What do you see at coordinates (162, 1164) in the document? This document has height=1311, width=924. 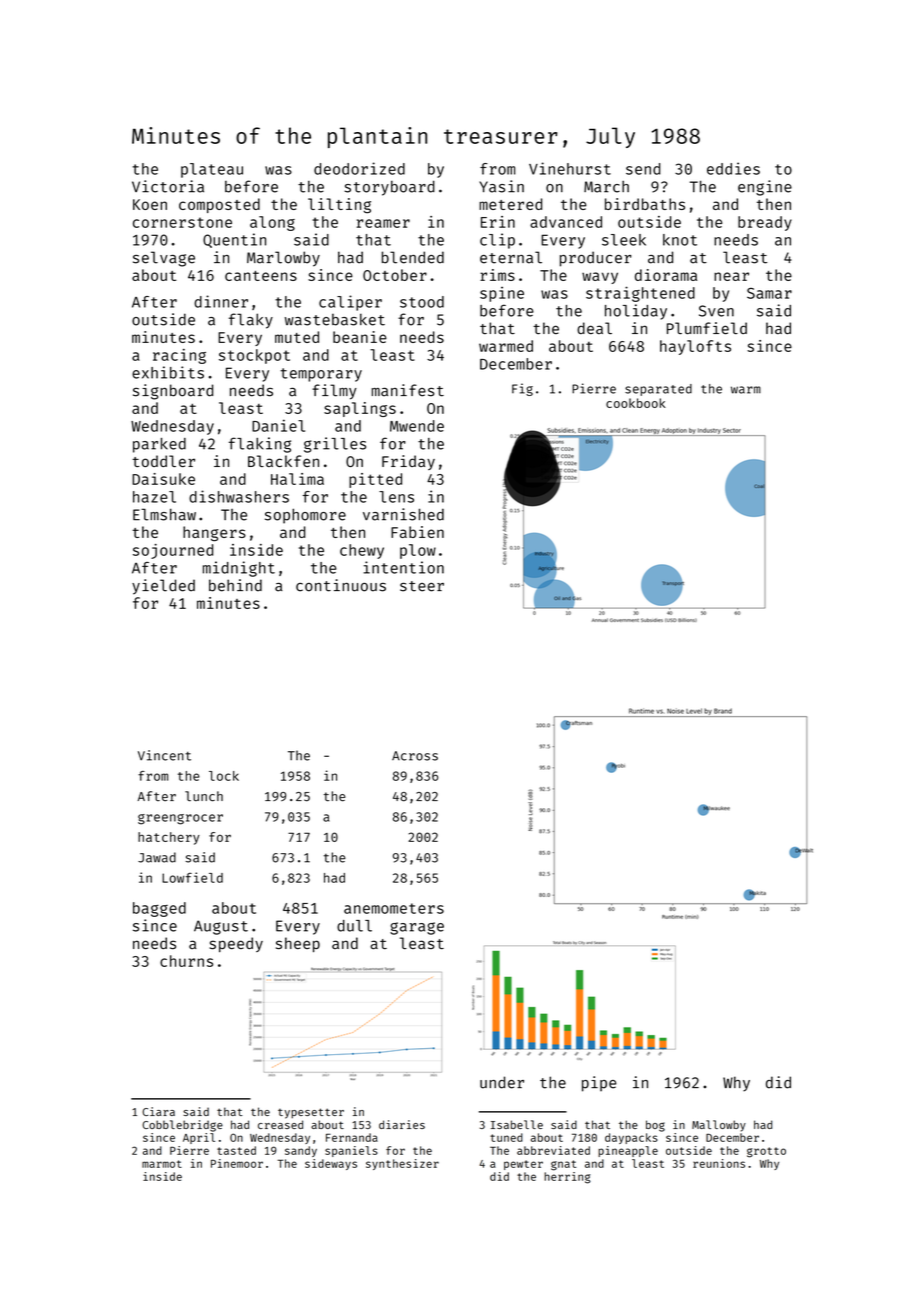 I see `marmot` at bounding box center [162, 1164].
